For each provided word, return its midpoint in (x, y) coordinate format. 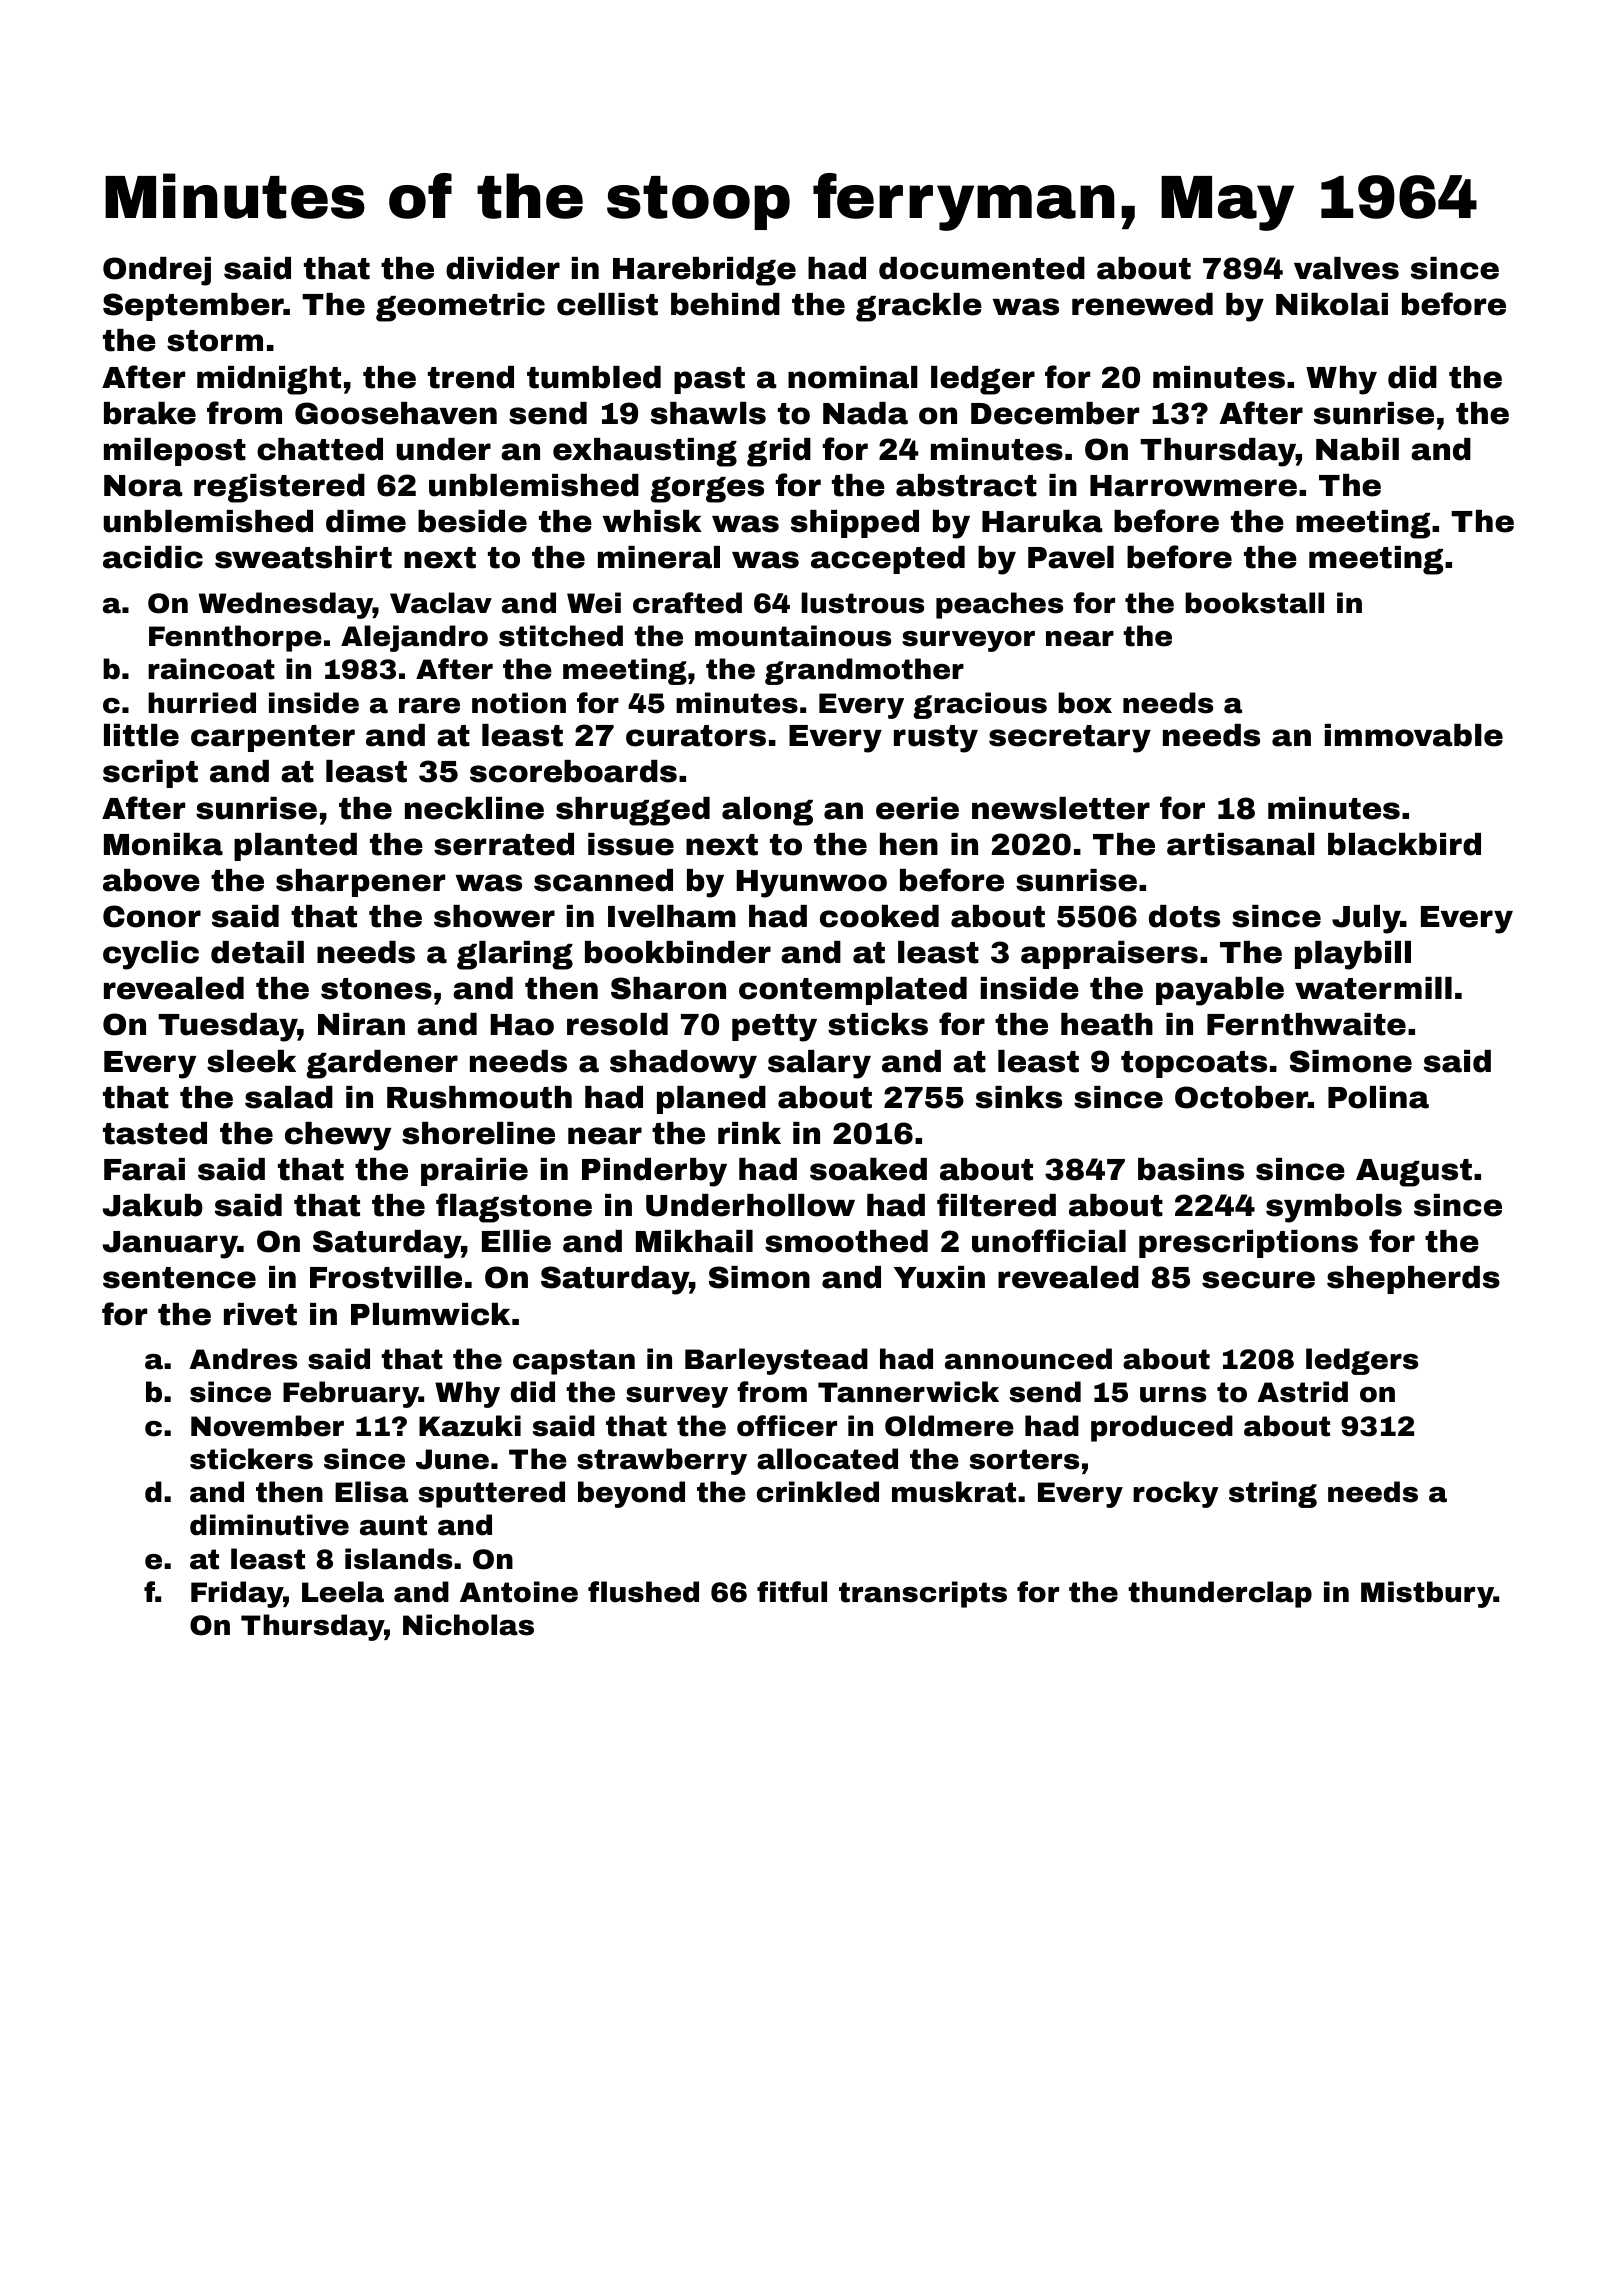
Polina (1378, 1097)
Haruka (1042, 521)
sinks (1019, 1097)
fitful (792, 1592)
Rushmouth (479, 1097)
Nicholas (468, 1625)
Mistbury (1427, 1594)
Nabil (1357, 449)
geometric (460, 307)
